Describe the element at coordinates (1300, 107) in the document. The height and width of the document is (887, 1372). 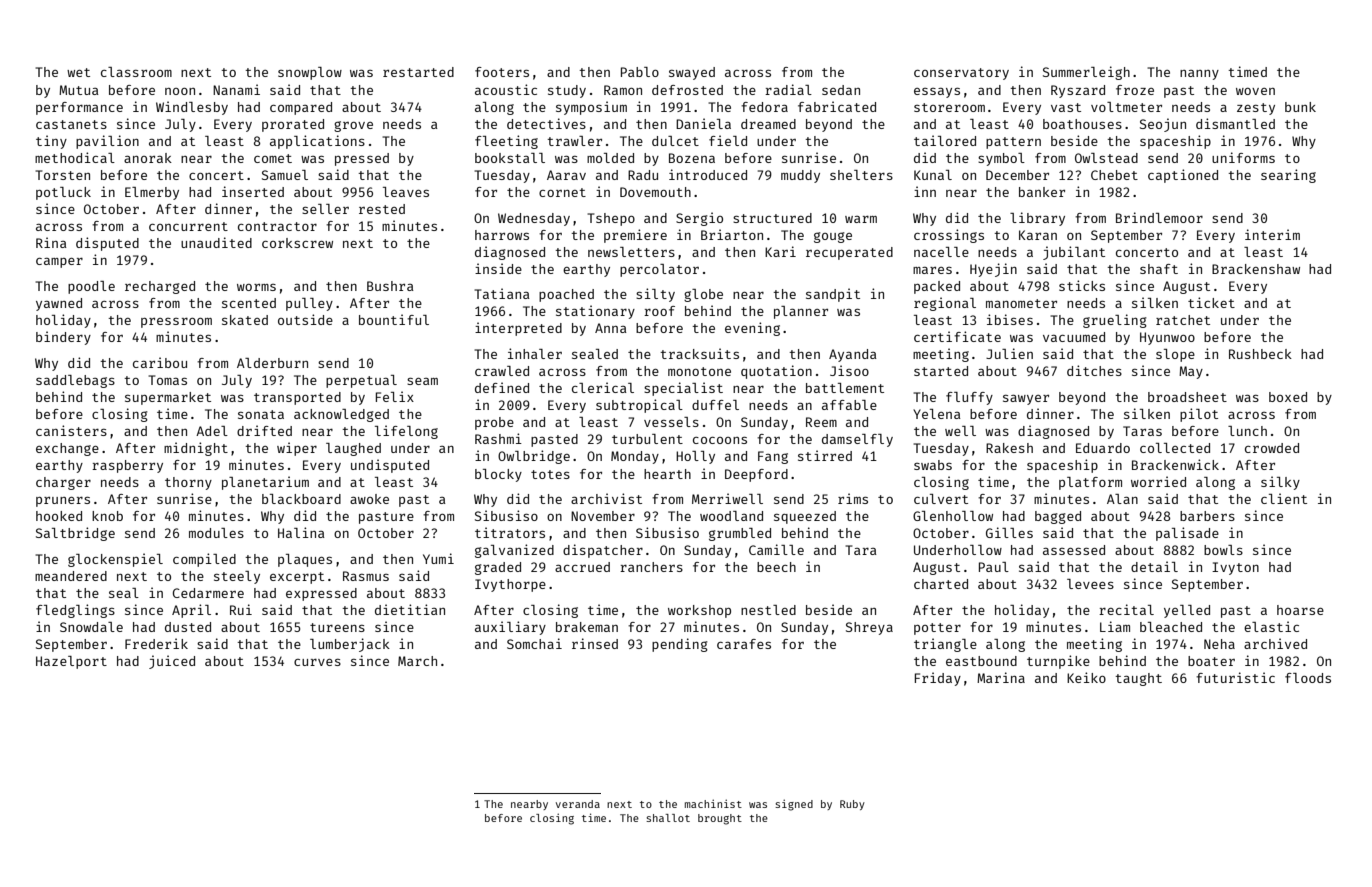
I see `bunk` at that location.
